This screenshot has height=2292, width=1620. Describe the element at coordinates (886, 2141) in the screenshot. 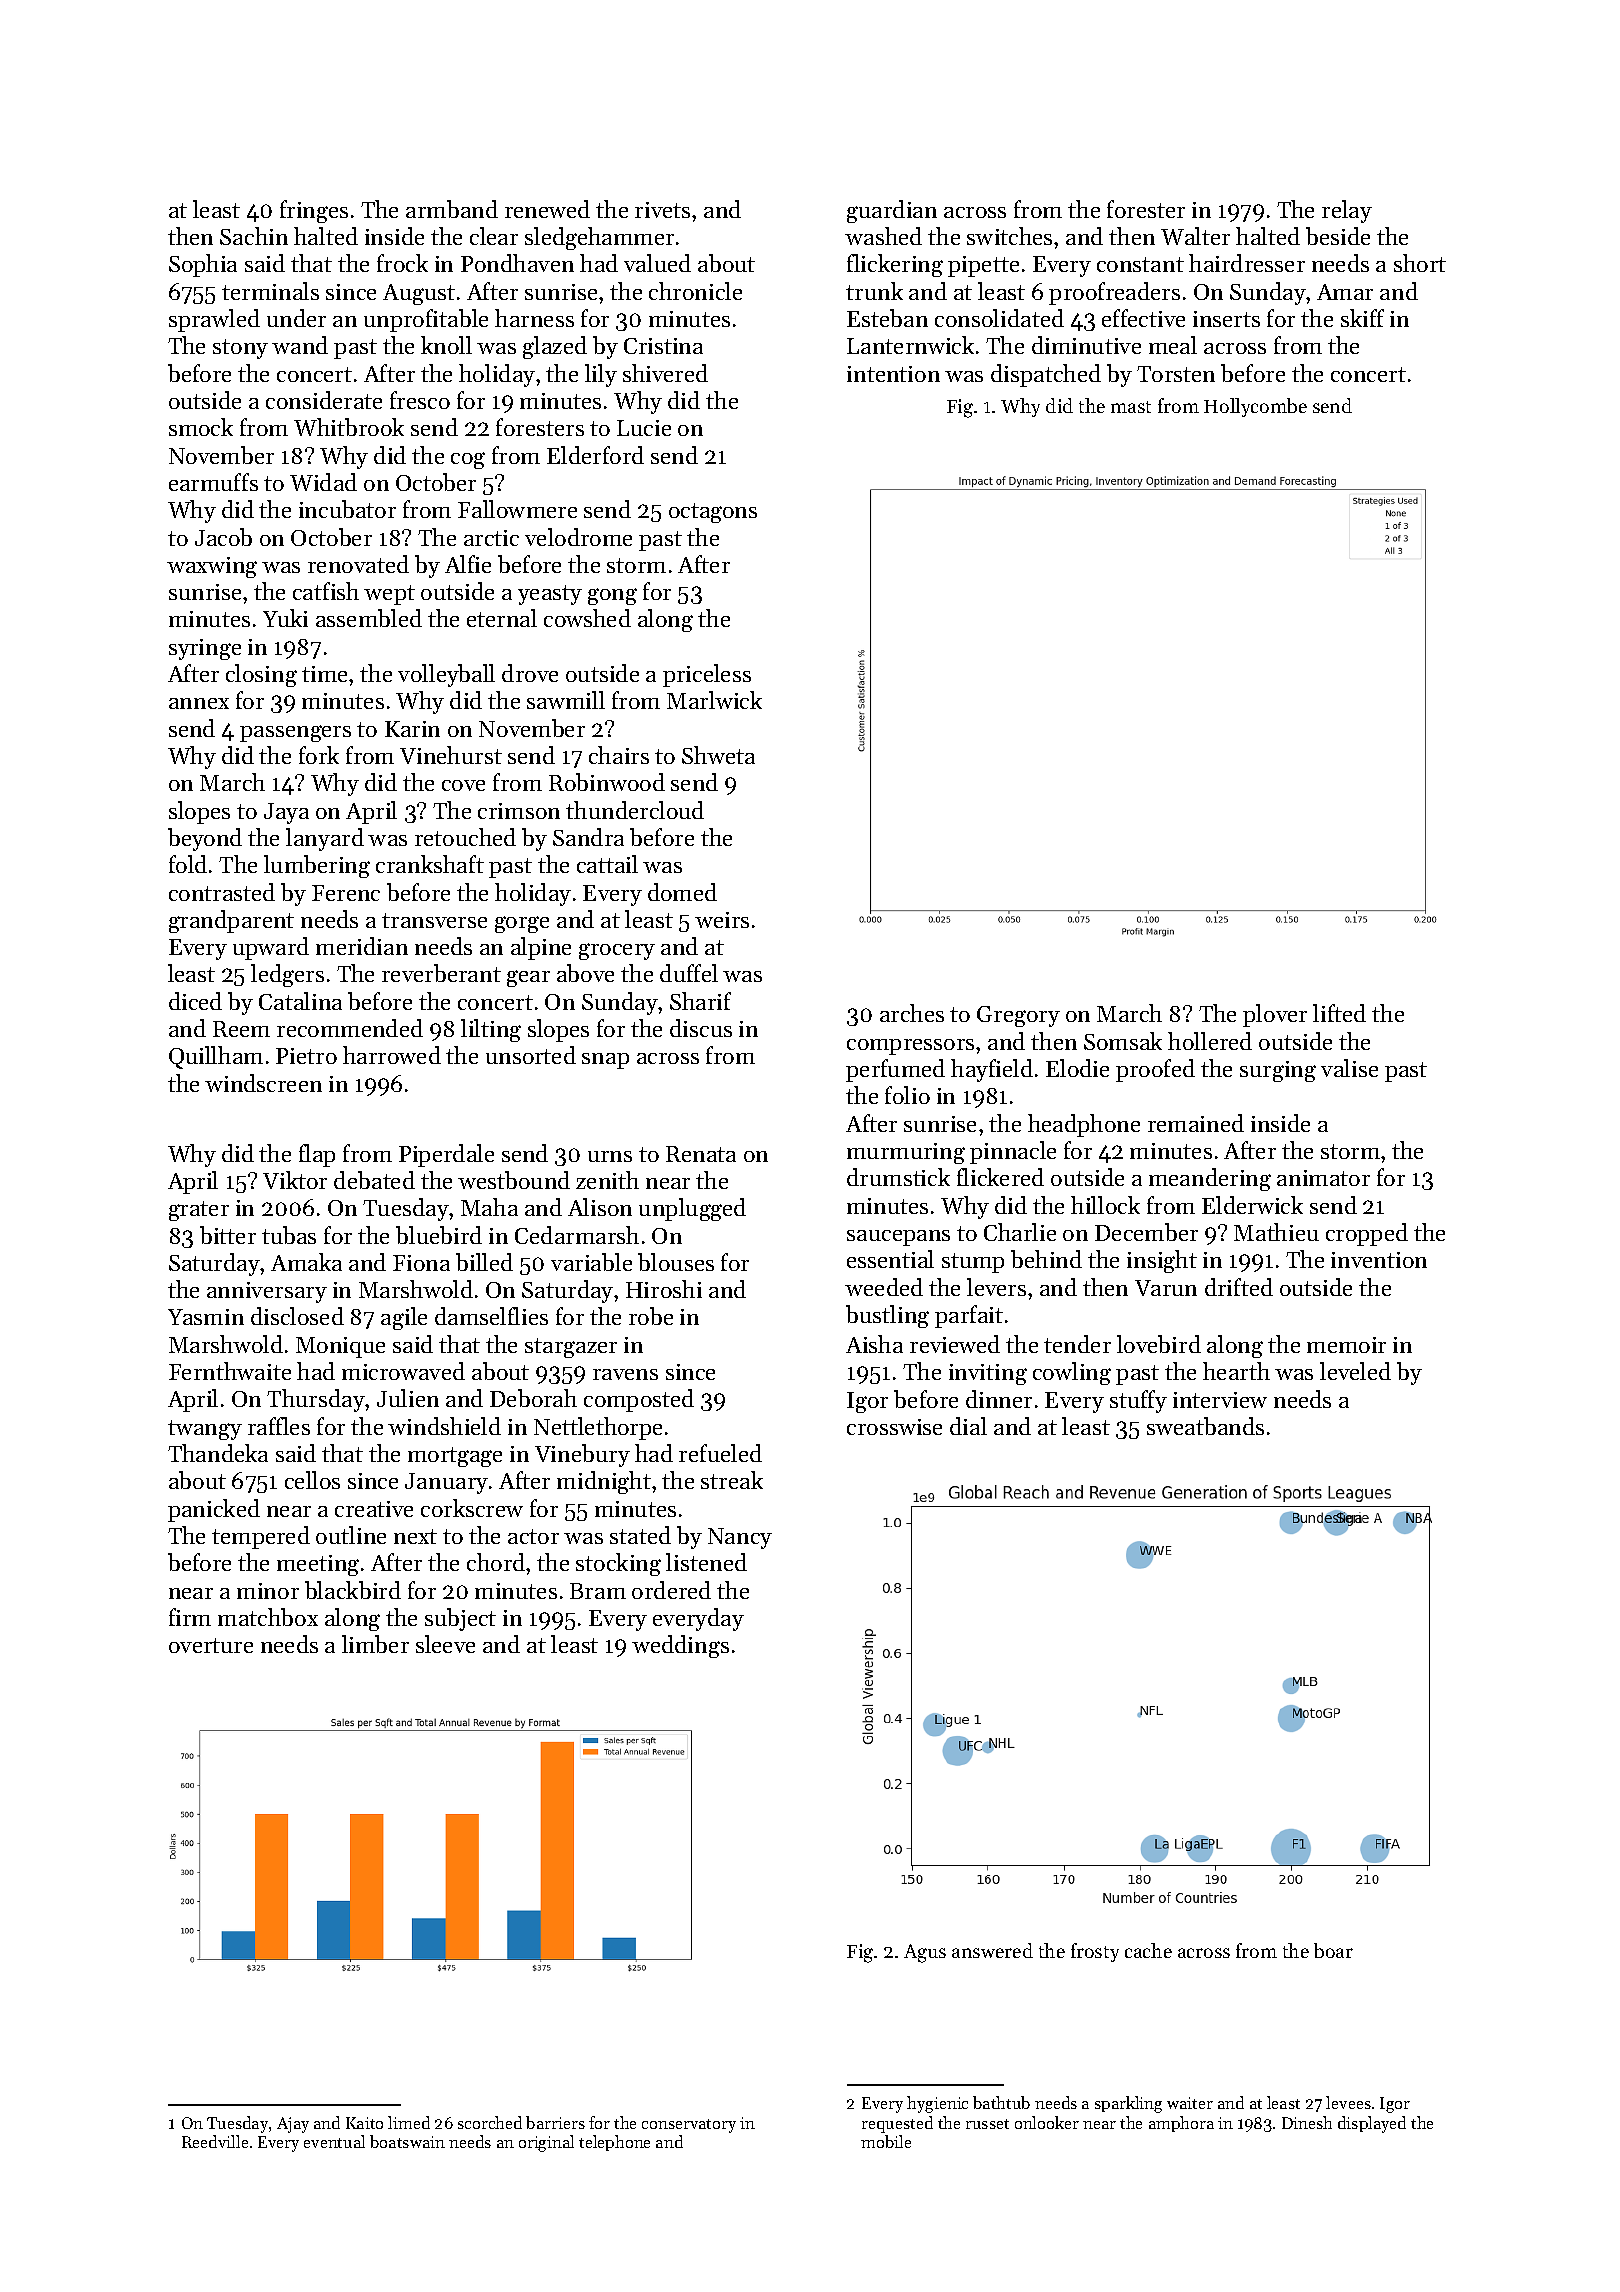

I see `mobile` at that location.
